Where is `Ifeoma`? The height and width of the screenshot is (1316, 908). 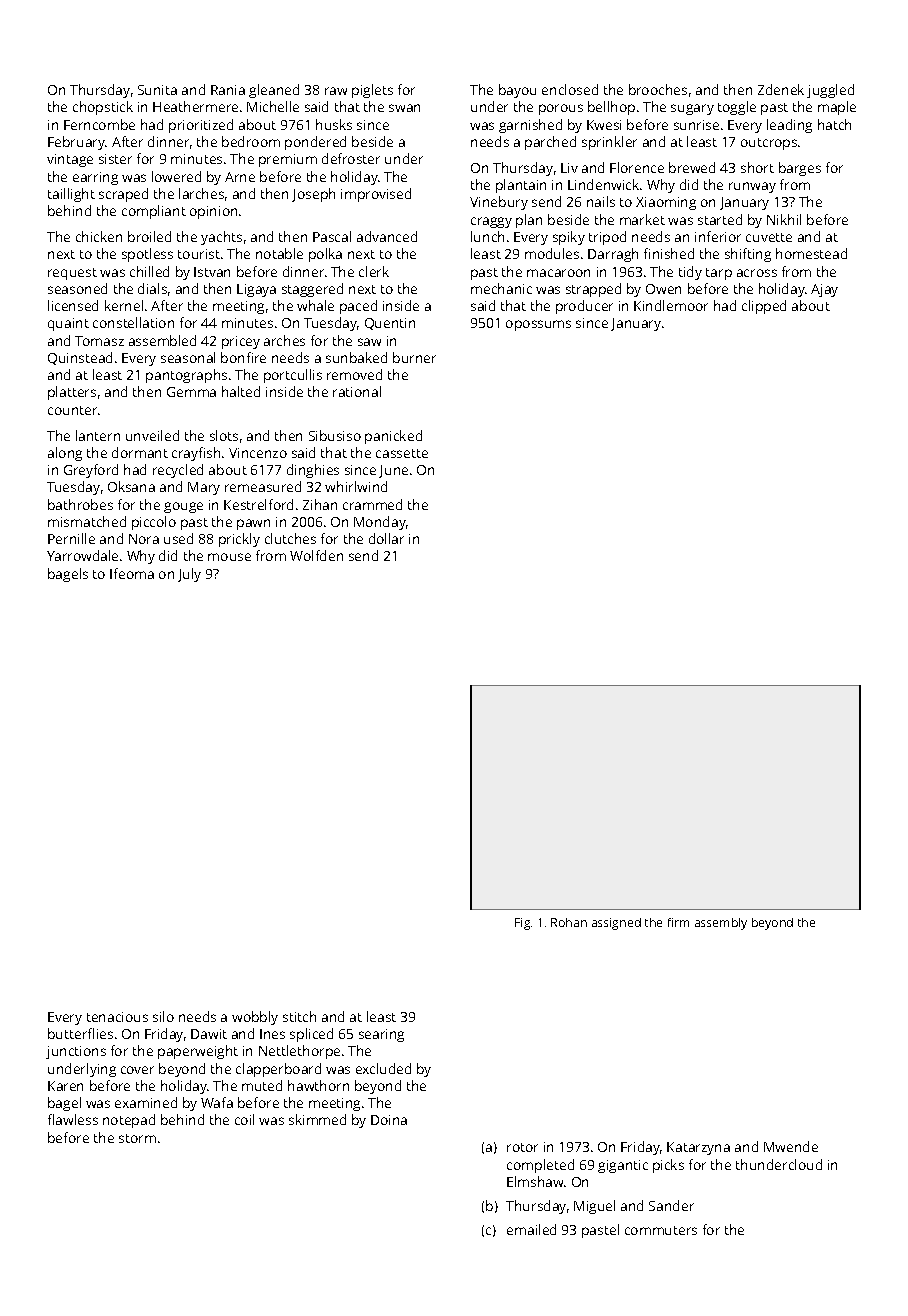
Ifeoma is located at coordinates (132, 573).
